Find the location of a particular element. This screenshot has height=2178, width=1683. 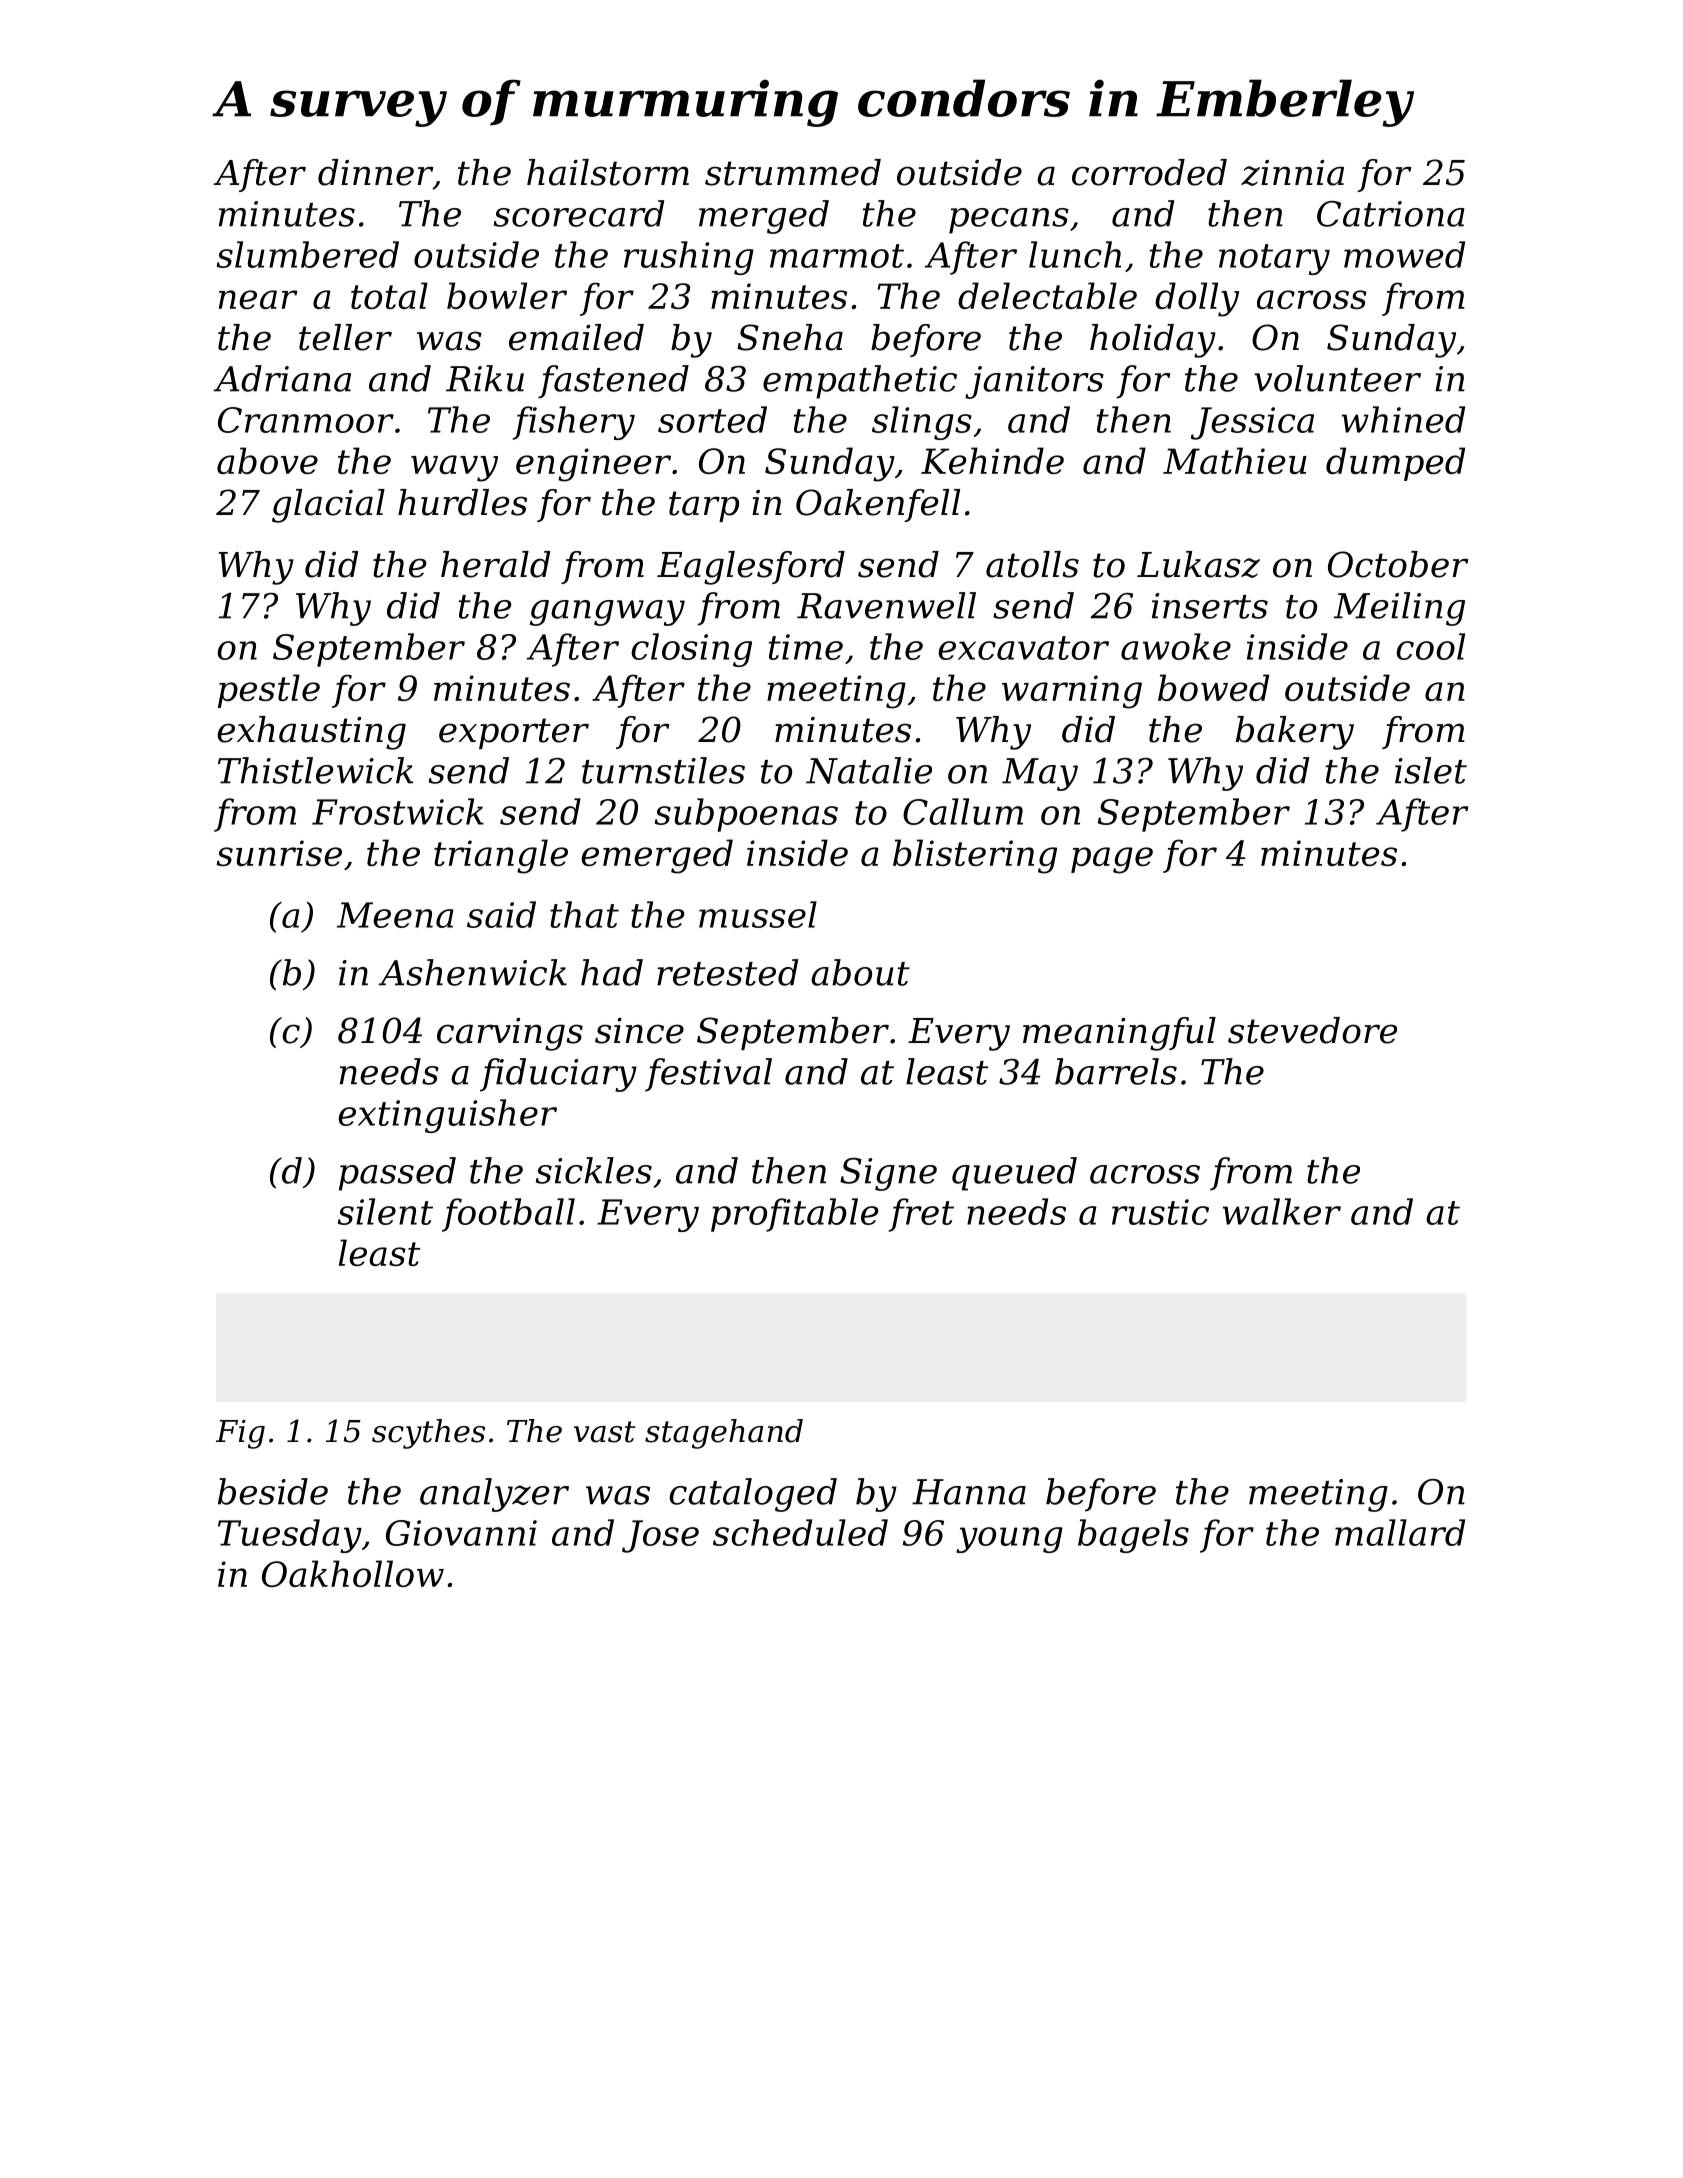

islet is located at coordinates (1431, 770).
